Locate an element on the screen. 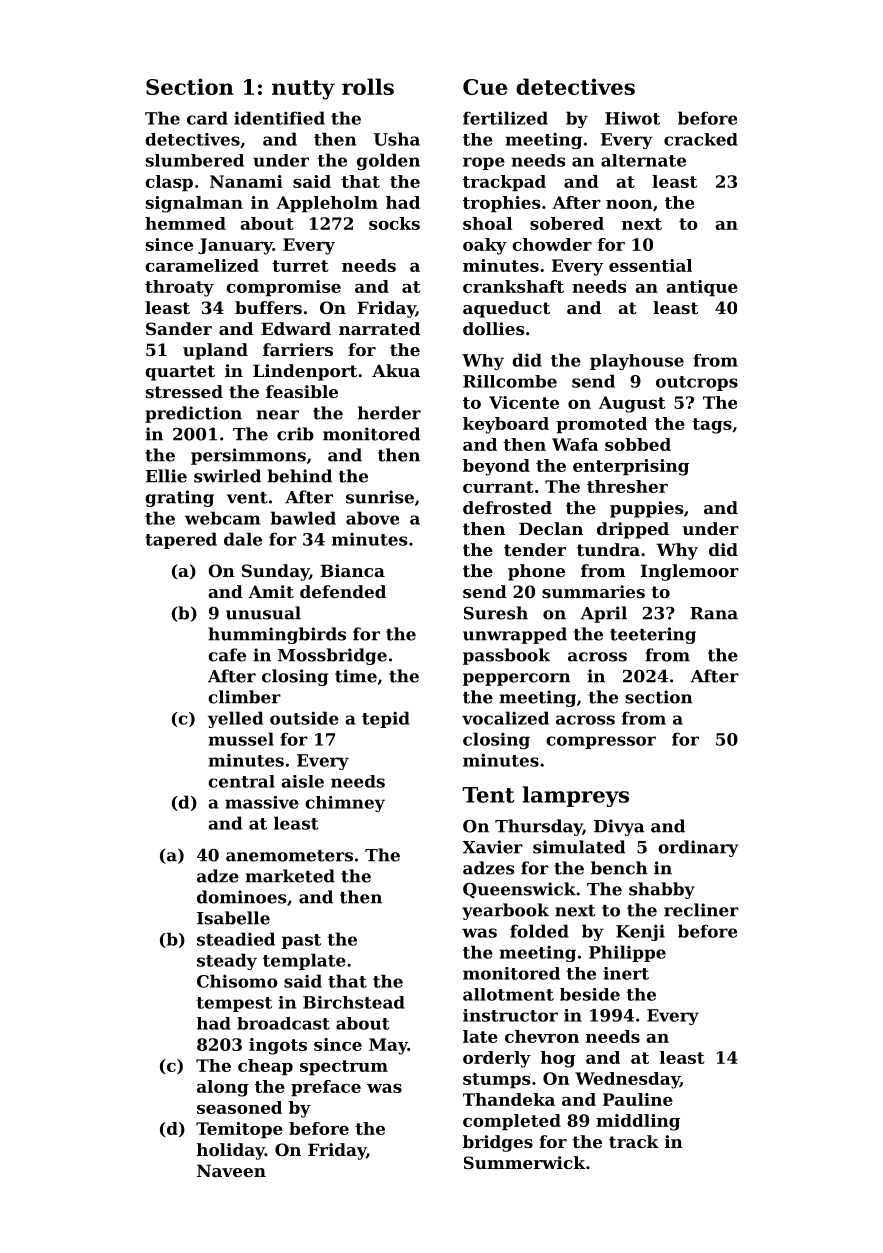  nutty is located at coordinates (303, 90).
